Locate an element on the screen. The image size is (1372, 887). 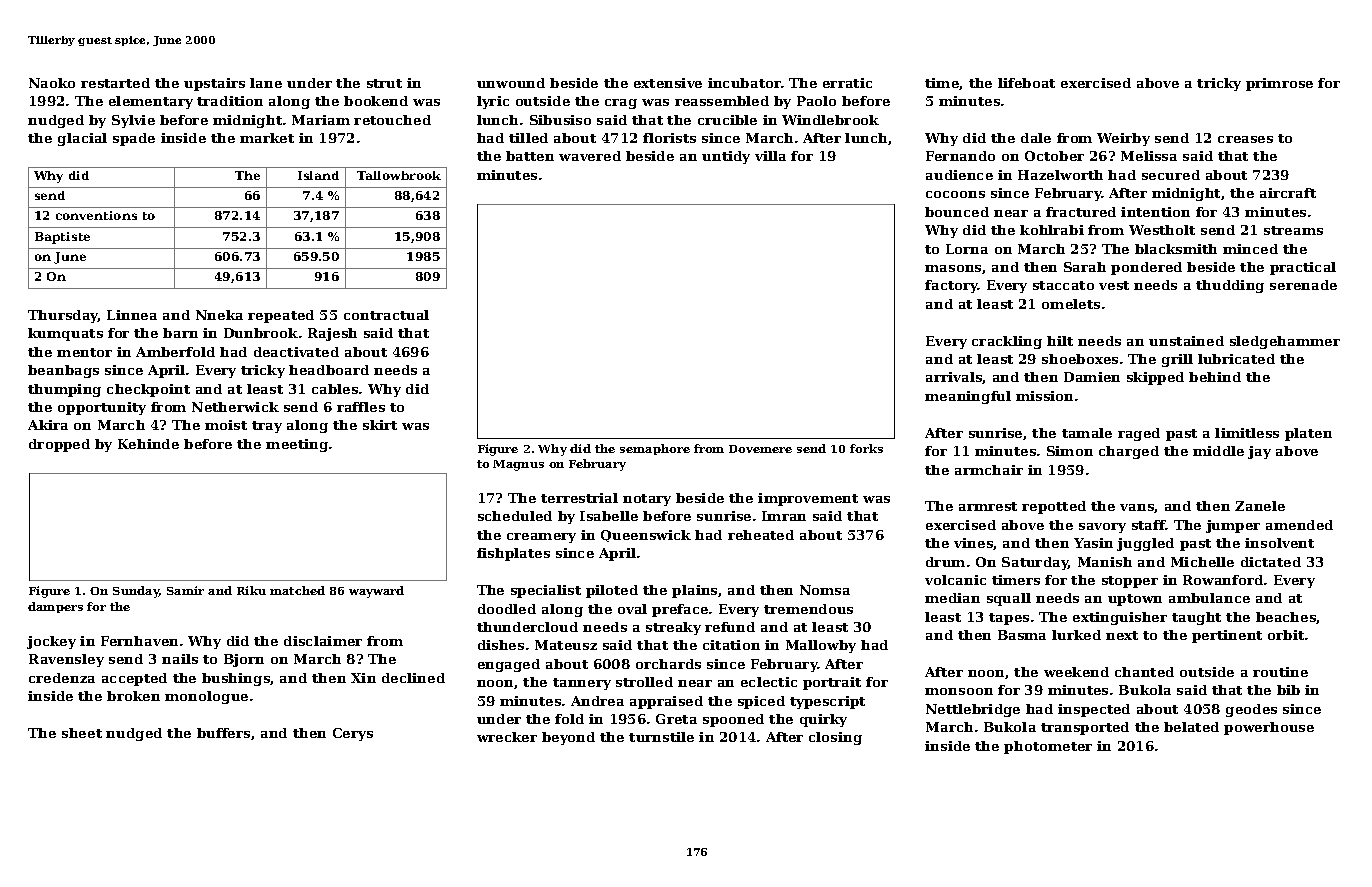
restarted is located at coordinates (115, 83).
